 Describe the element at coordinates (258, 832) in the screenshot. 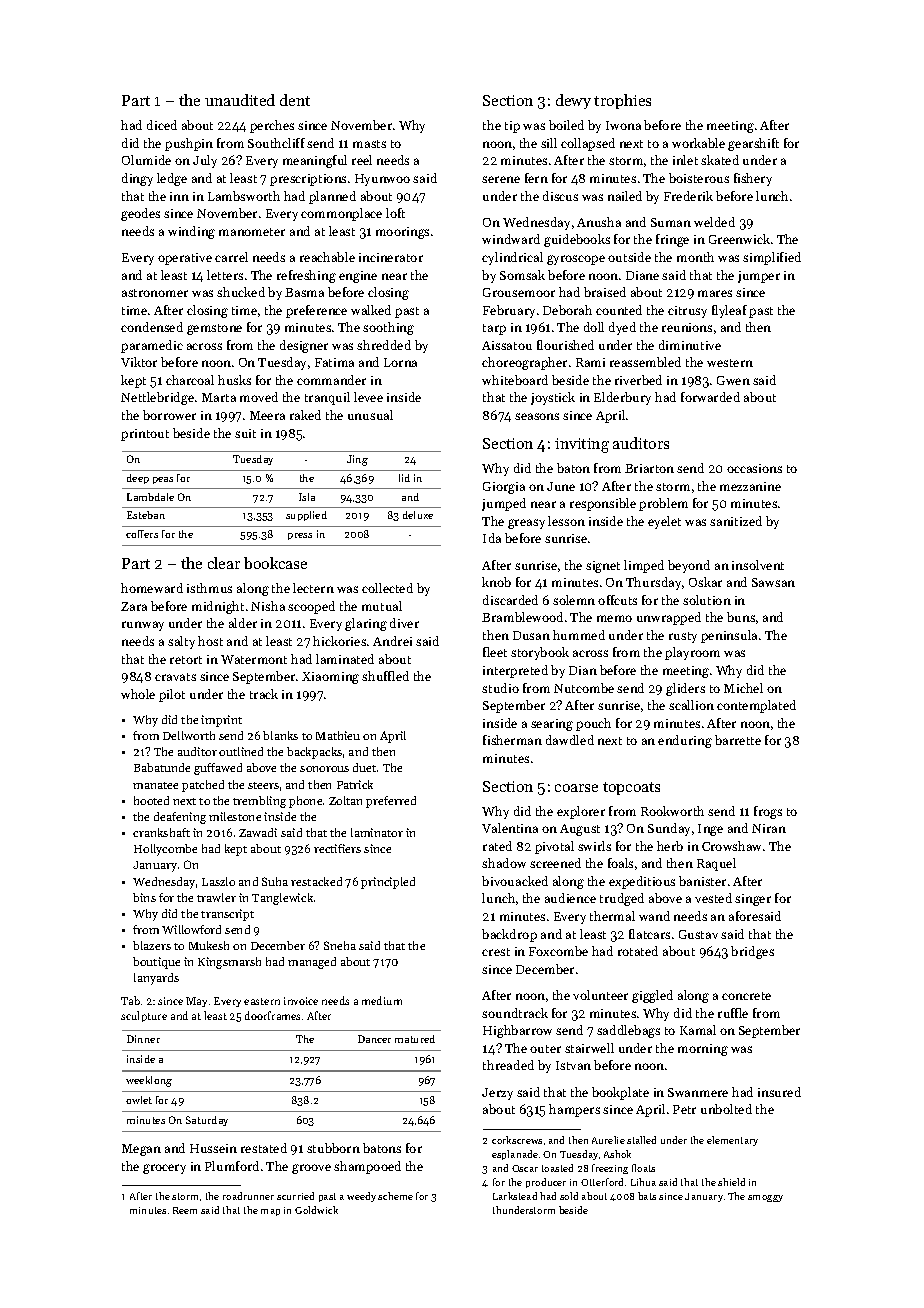

I see `Zawadi` at that location.
